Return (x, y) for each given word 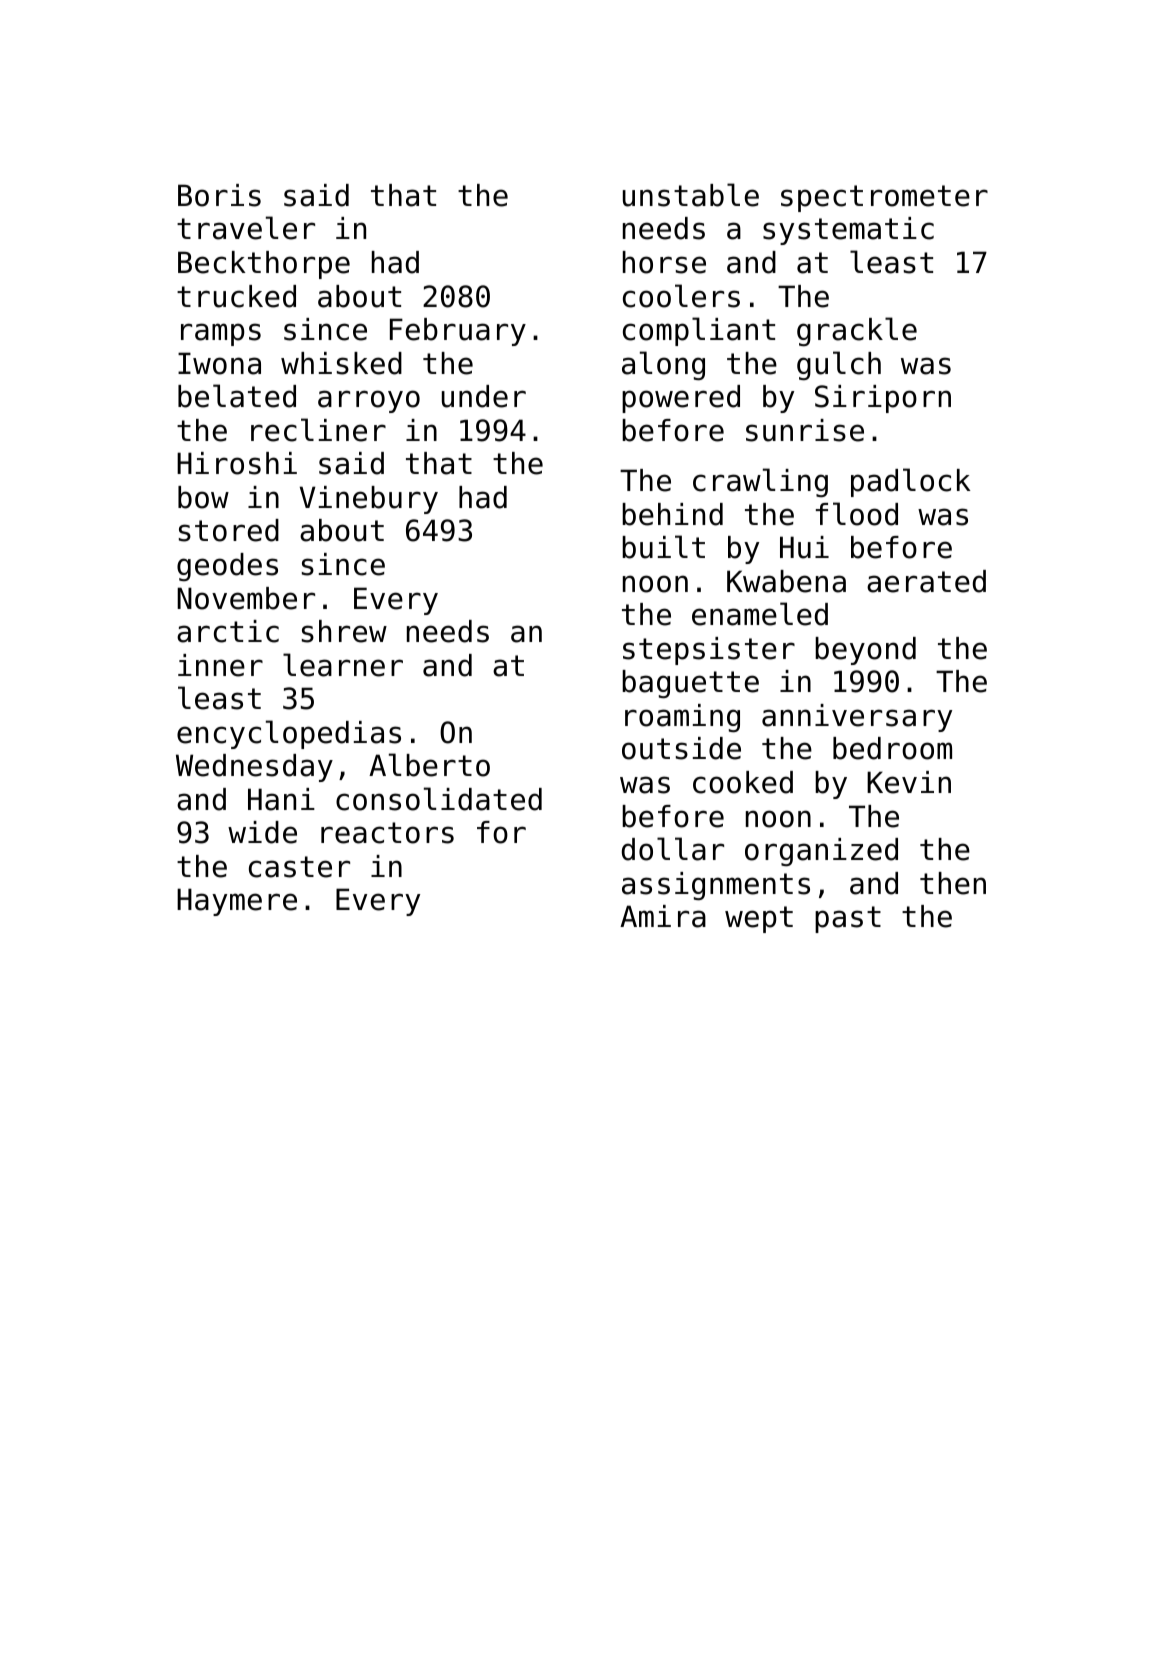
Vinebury (369, 500)
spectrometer (884, 198)
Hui (804, 547)
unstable (691, 195)
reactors (387, 833)
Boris (219, 195)
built (663, 547)
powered (681, 399)
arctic (228, 631)
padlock (911, 482)
